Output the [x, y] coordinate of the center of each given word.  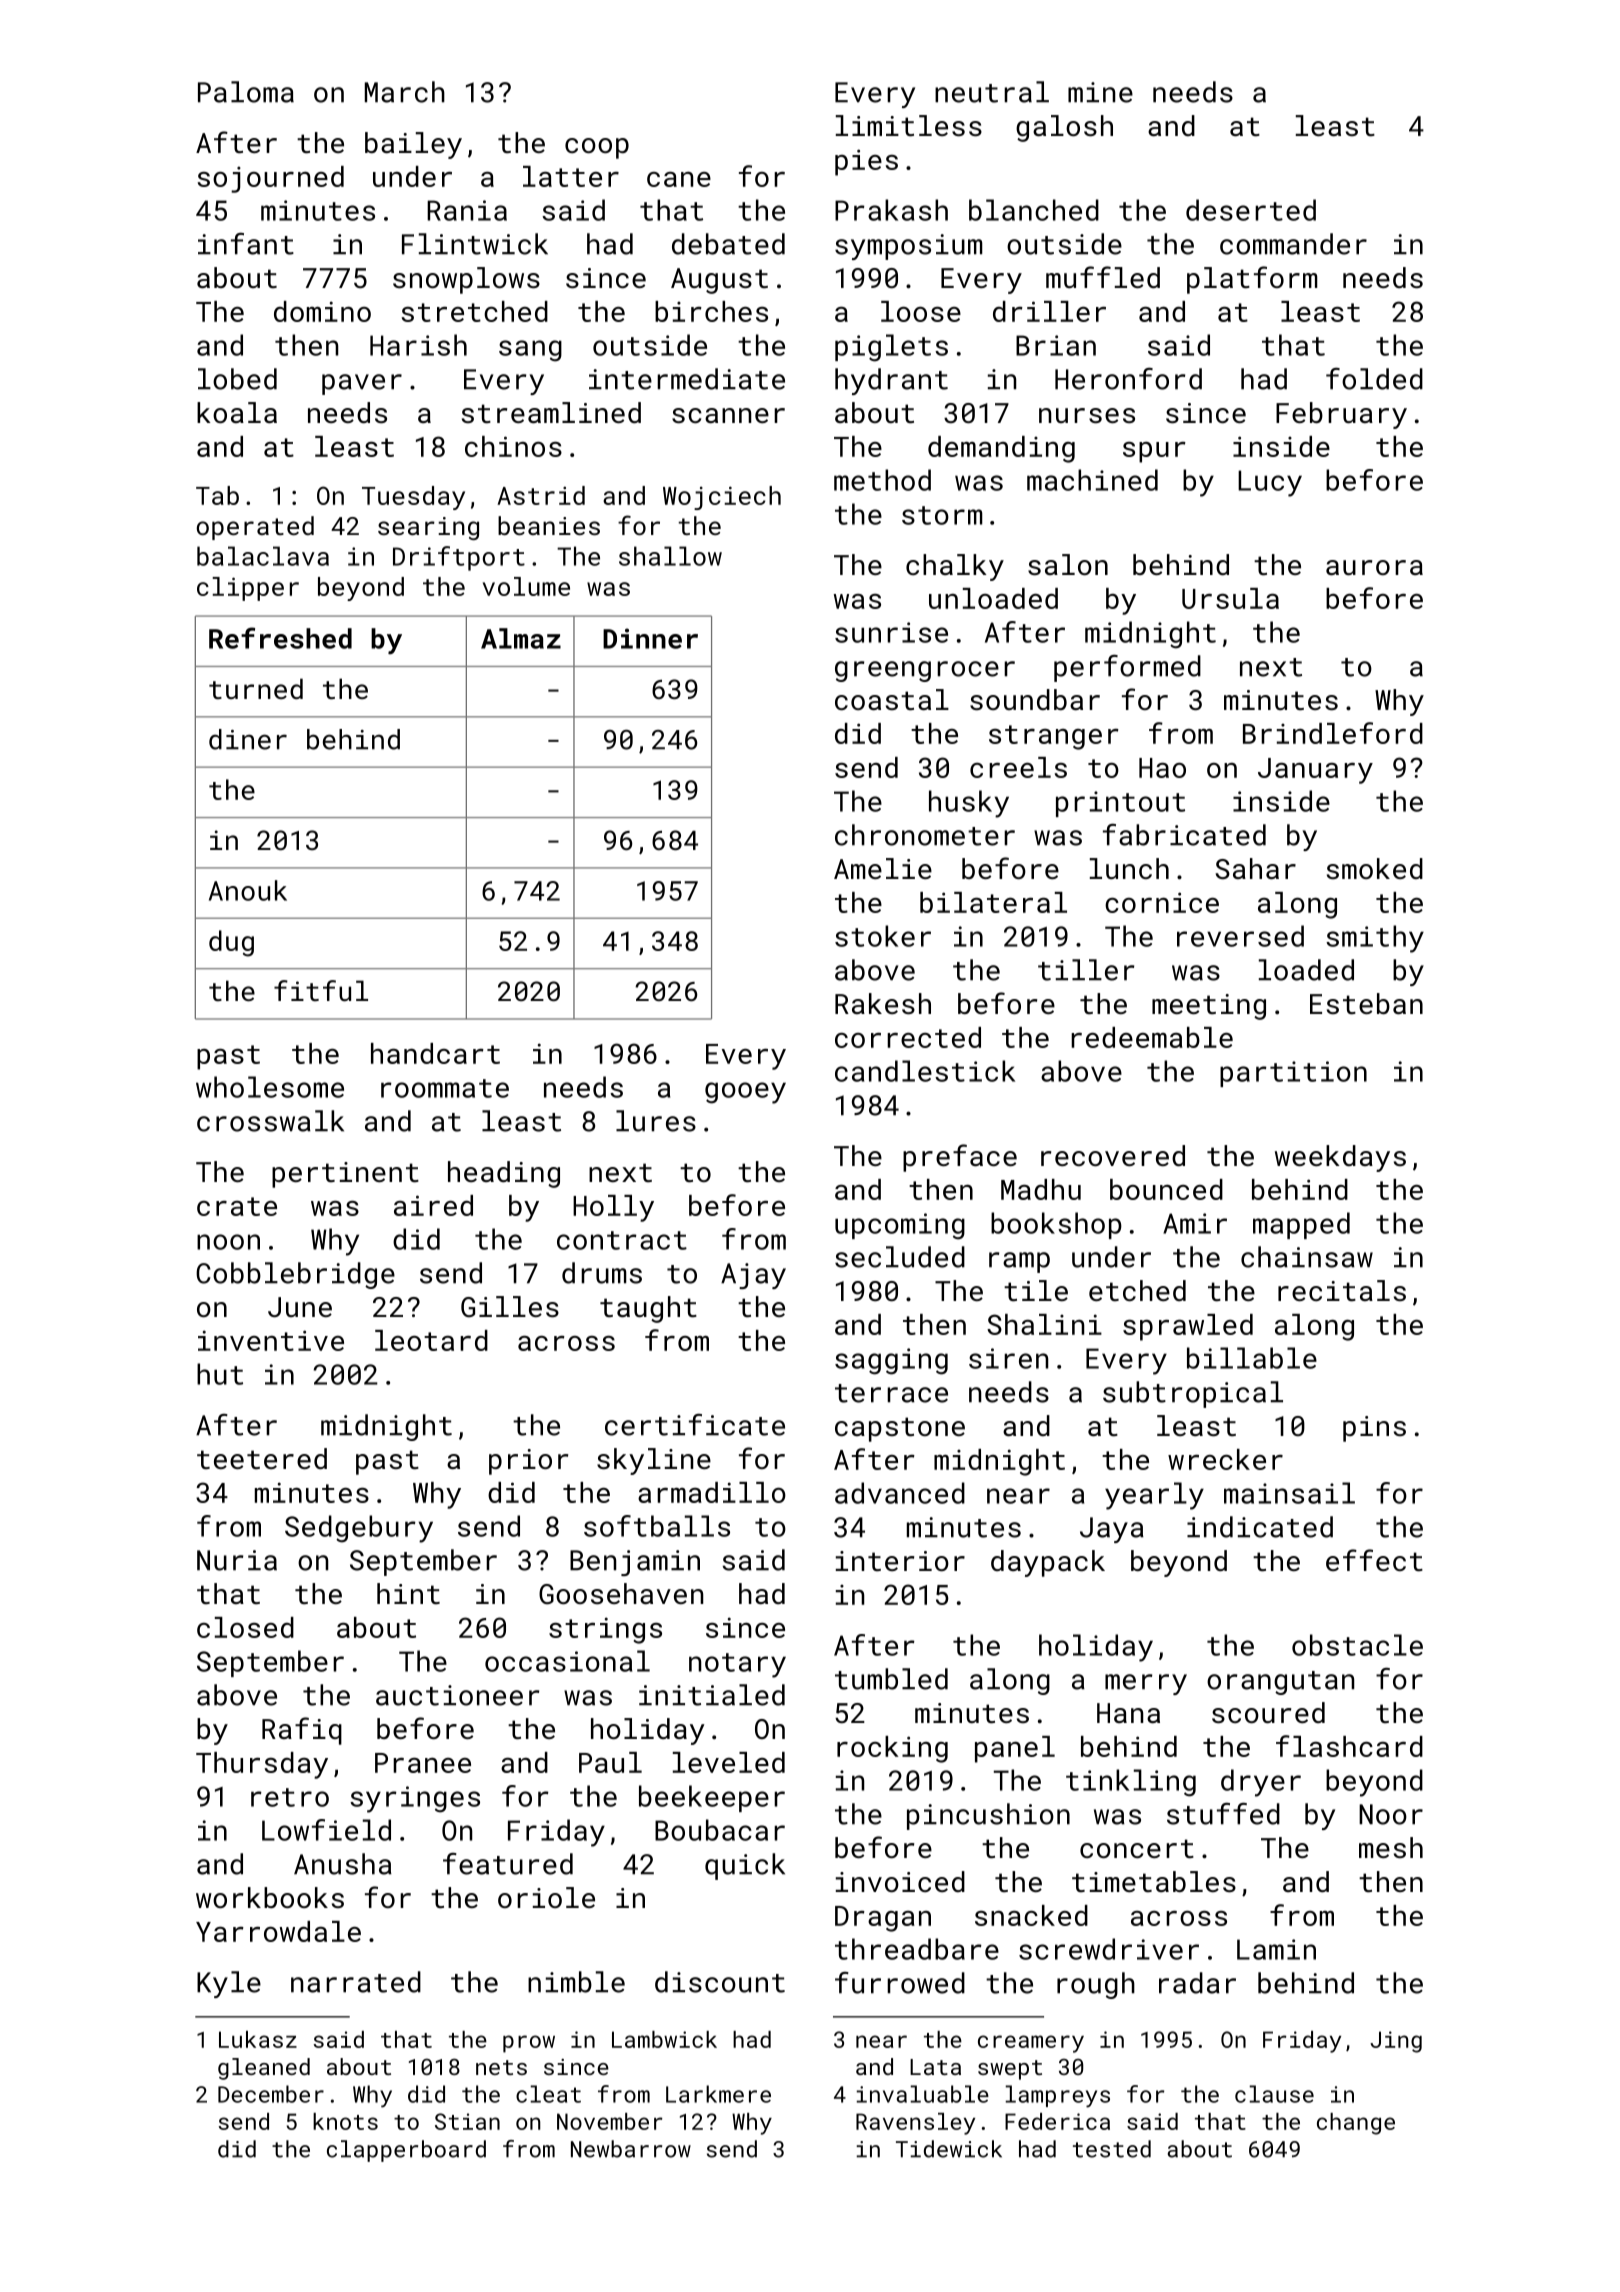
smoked [1375, 868]
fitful [321, 990]
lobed [237, 379]
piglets [891, 348]
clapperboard [406, 2151]
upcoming [900, 1226]
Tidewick [949, 2149]
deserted [1251, 210]
